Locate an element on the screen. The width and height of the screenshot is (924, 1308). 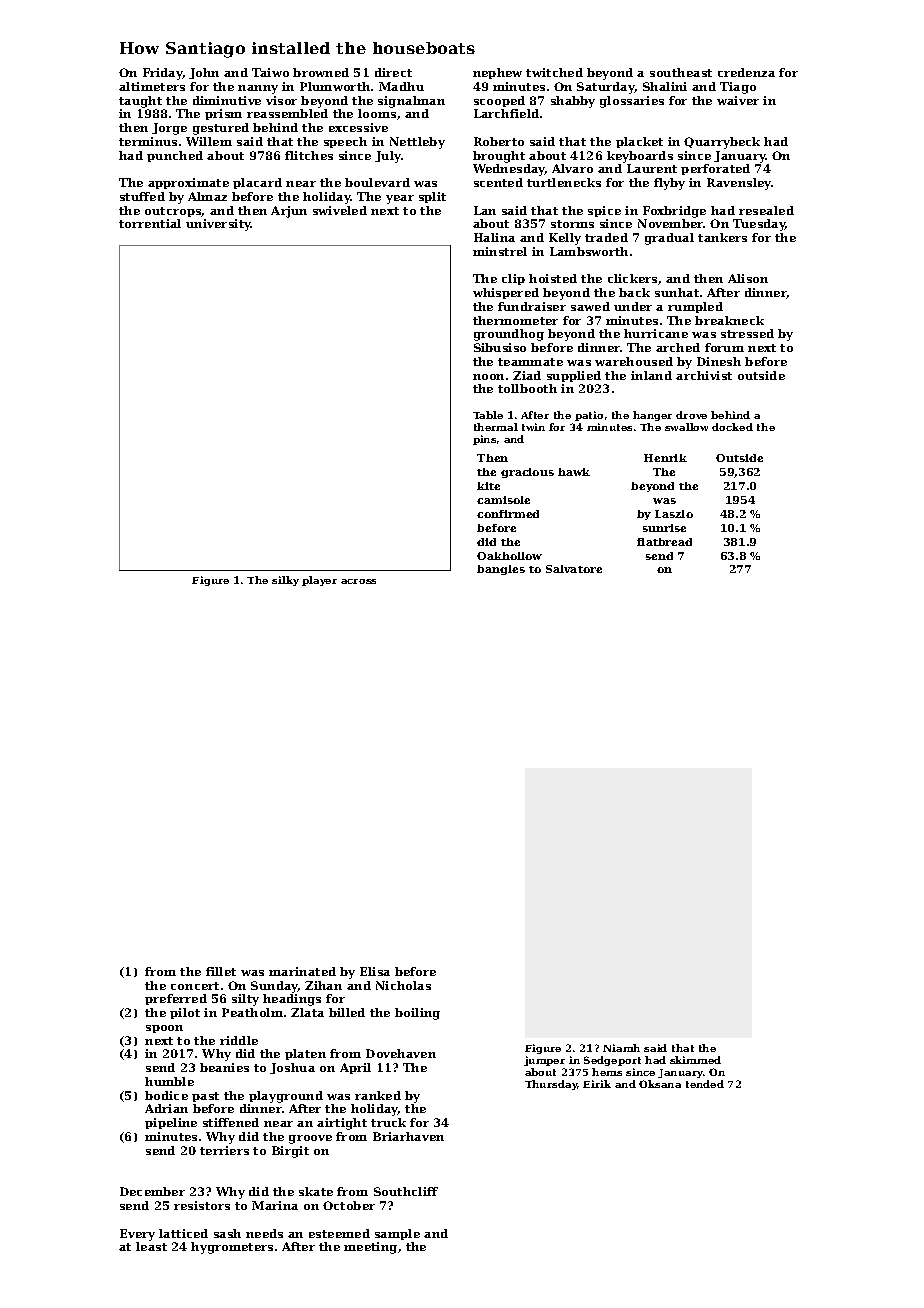
teammate is located at coordinates (530, 362).
